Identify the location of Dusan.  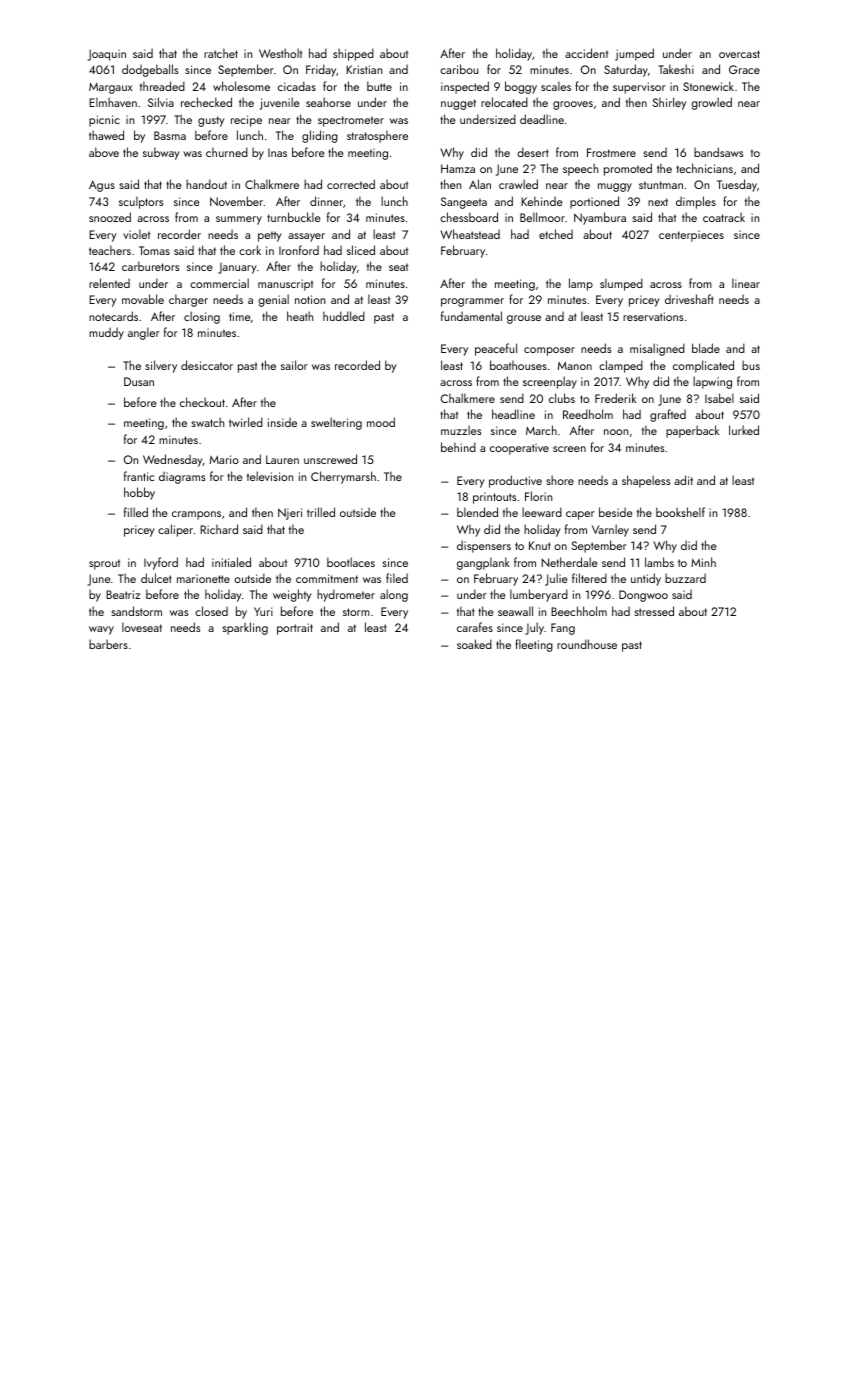
(139, 381).
